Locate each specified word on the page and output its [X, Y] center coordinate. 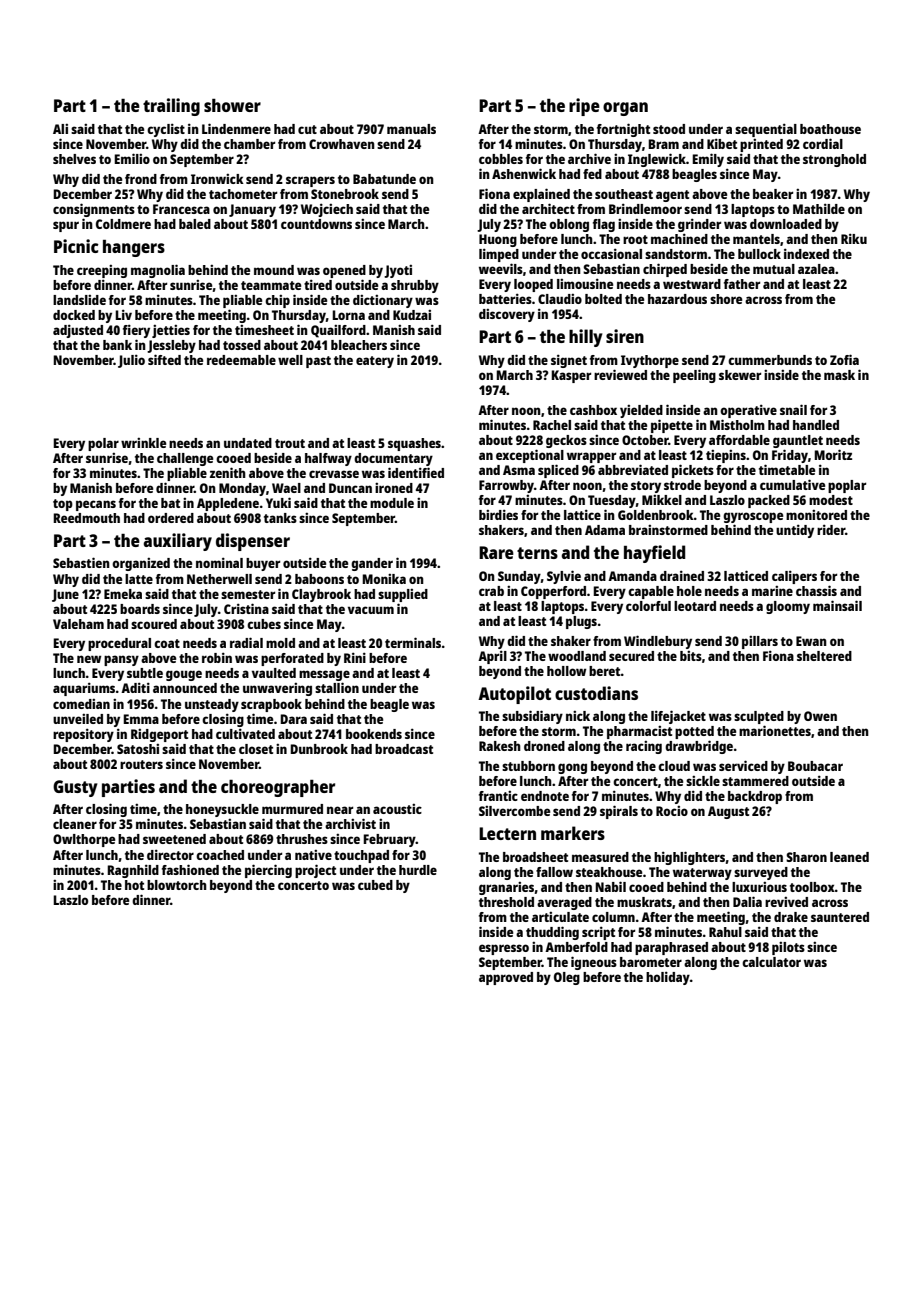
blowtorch [177, 885]
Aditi [135, 687]
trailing [171, 107]
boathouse [830, 129]
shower [232, 105]
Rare [496, 552]
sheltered [824, 656]
